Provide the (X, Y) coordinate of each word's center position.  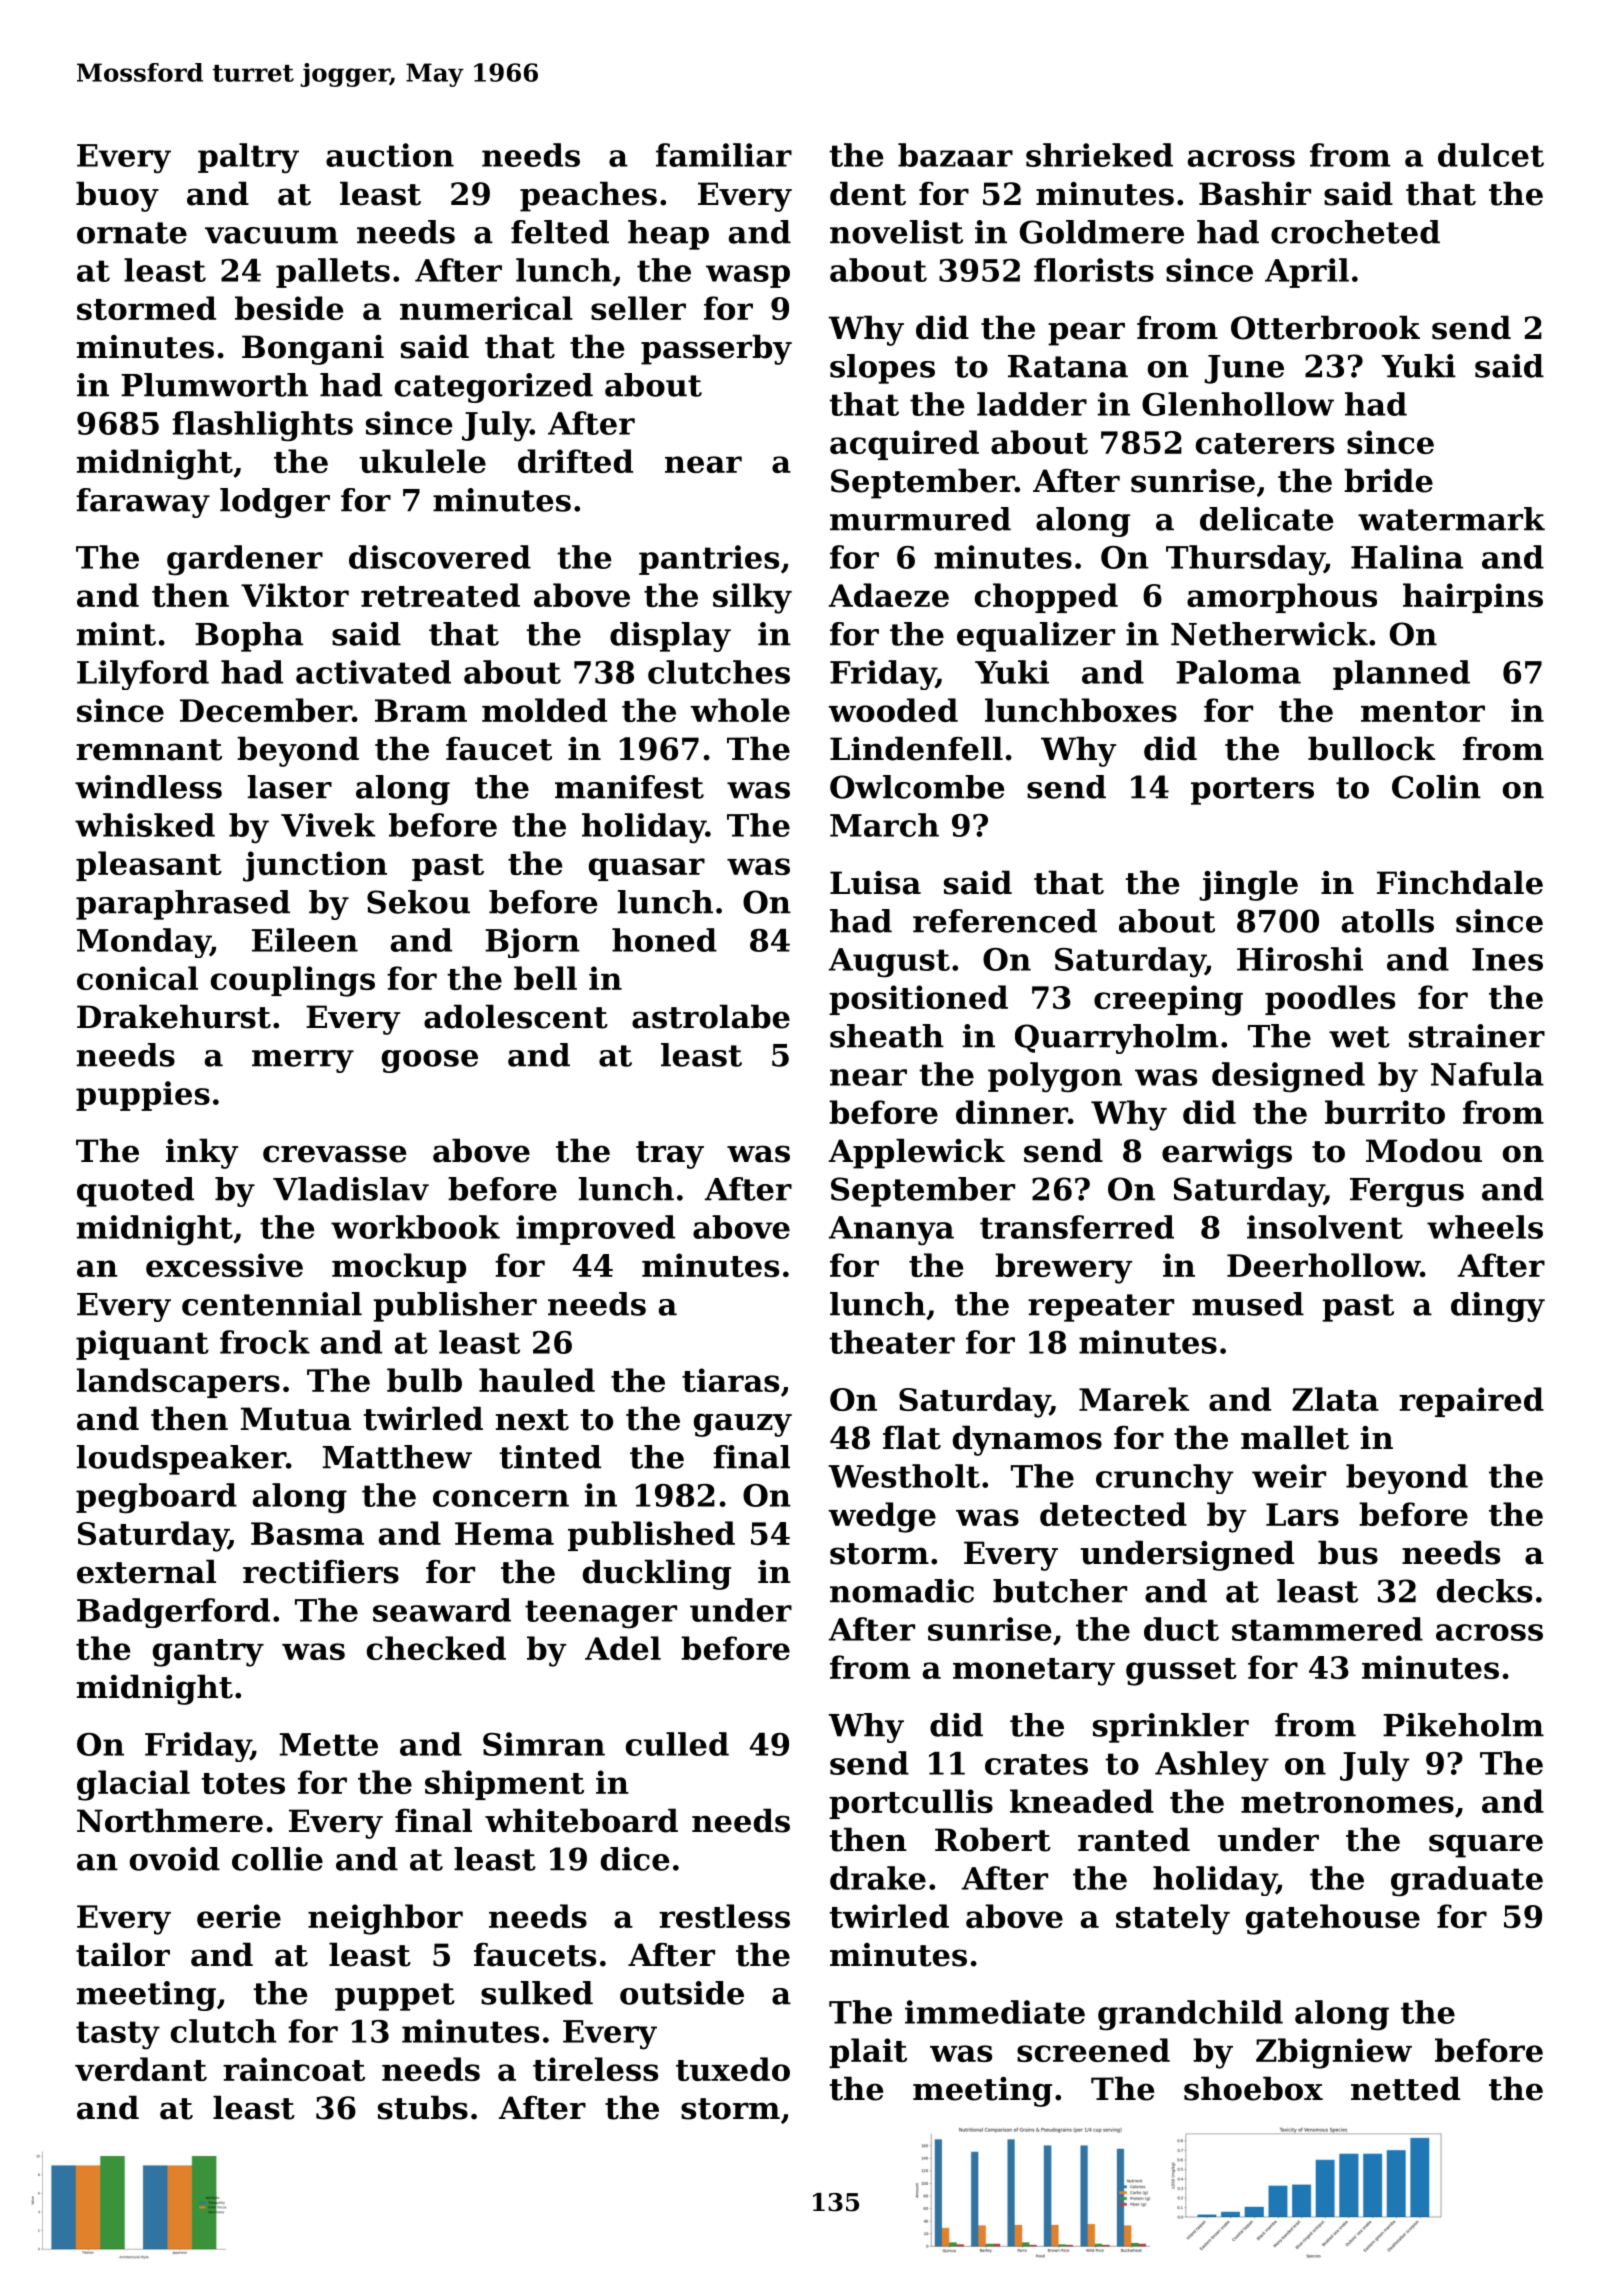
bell (545, 978)
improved (595, 1230)
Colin (1436, 787)
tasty (118, 2035)
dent (868, 193)
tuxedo (733, 2069)
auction (390, 155)
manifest (629, 787)
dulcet (1491, 155)
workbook (415, 1227)
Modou (1424, 1150)
